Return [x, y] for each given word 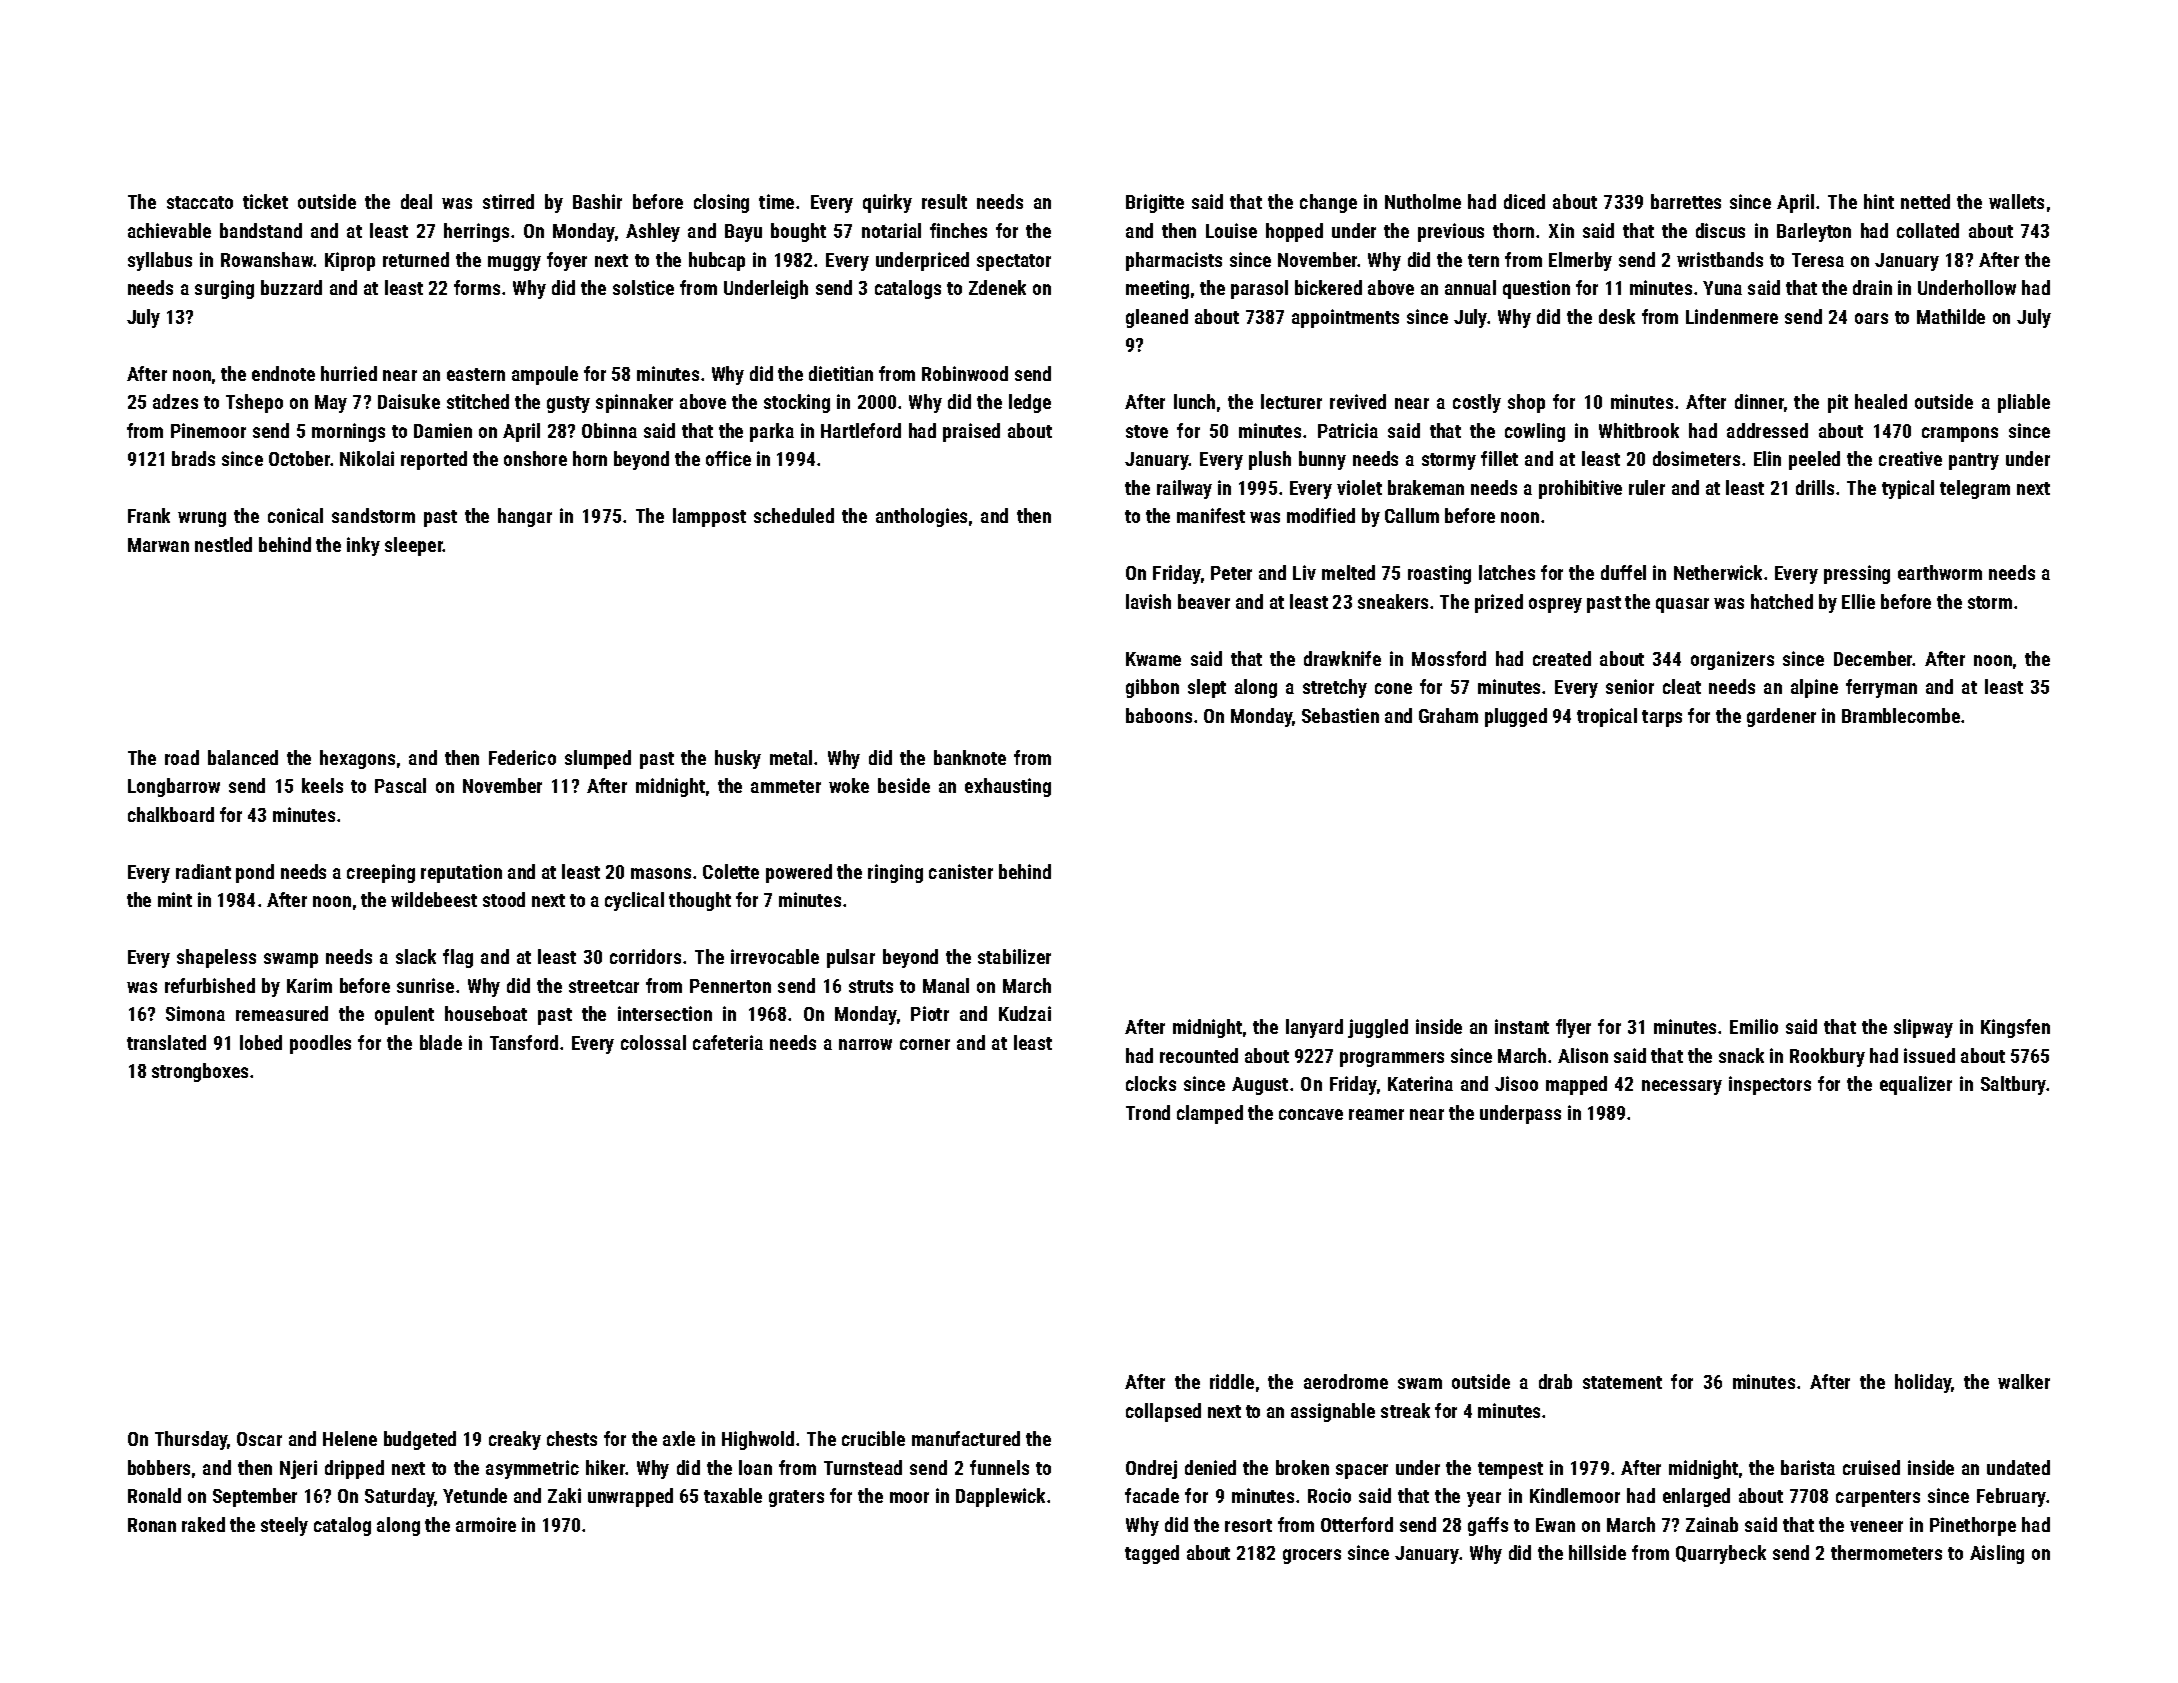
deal [416, 201]
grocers [1312, 1556]
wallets [2016, 201]
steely [284, 1526]
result [944, 201]
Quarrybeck [1721, 1554]
